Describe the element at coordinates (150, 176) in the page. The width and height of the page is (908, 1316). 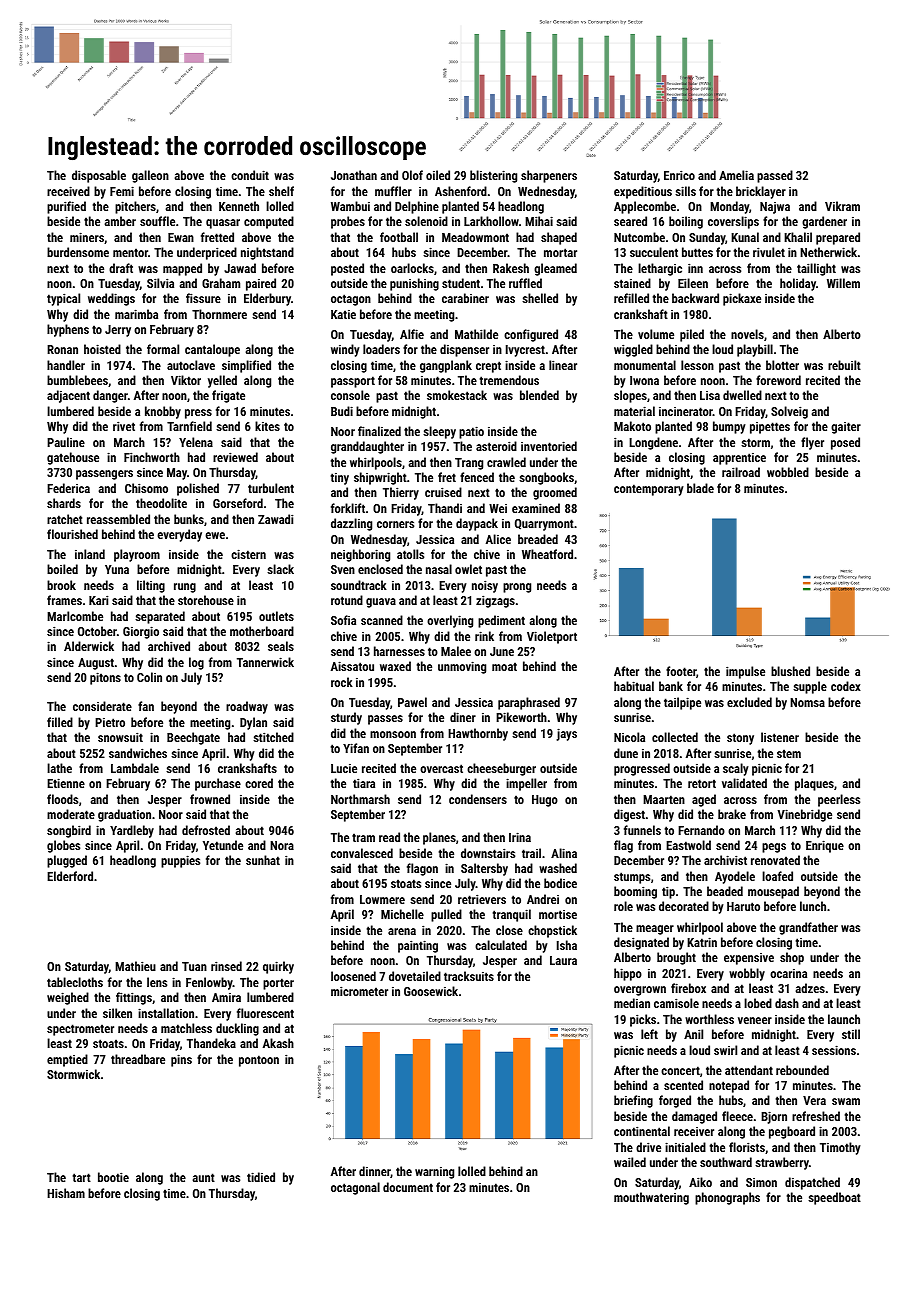
I see `galleon` at that location.
